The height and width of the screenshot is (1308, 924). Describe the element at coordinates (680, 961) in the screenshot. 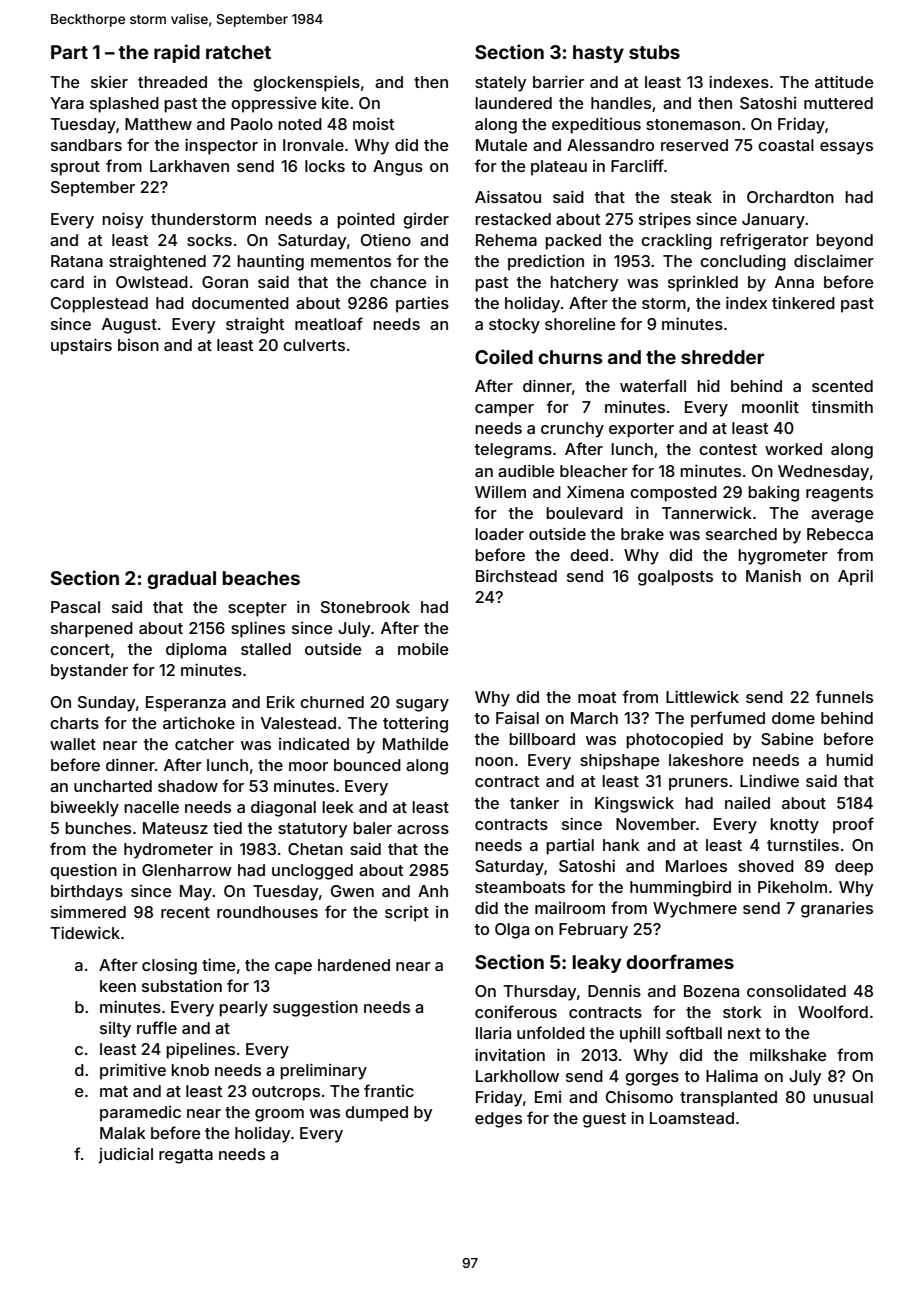

I see `doorframes` at that location.
